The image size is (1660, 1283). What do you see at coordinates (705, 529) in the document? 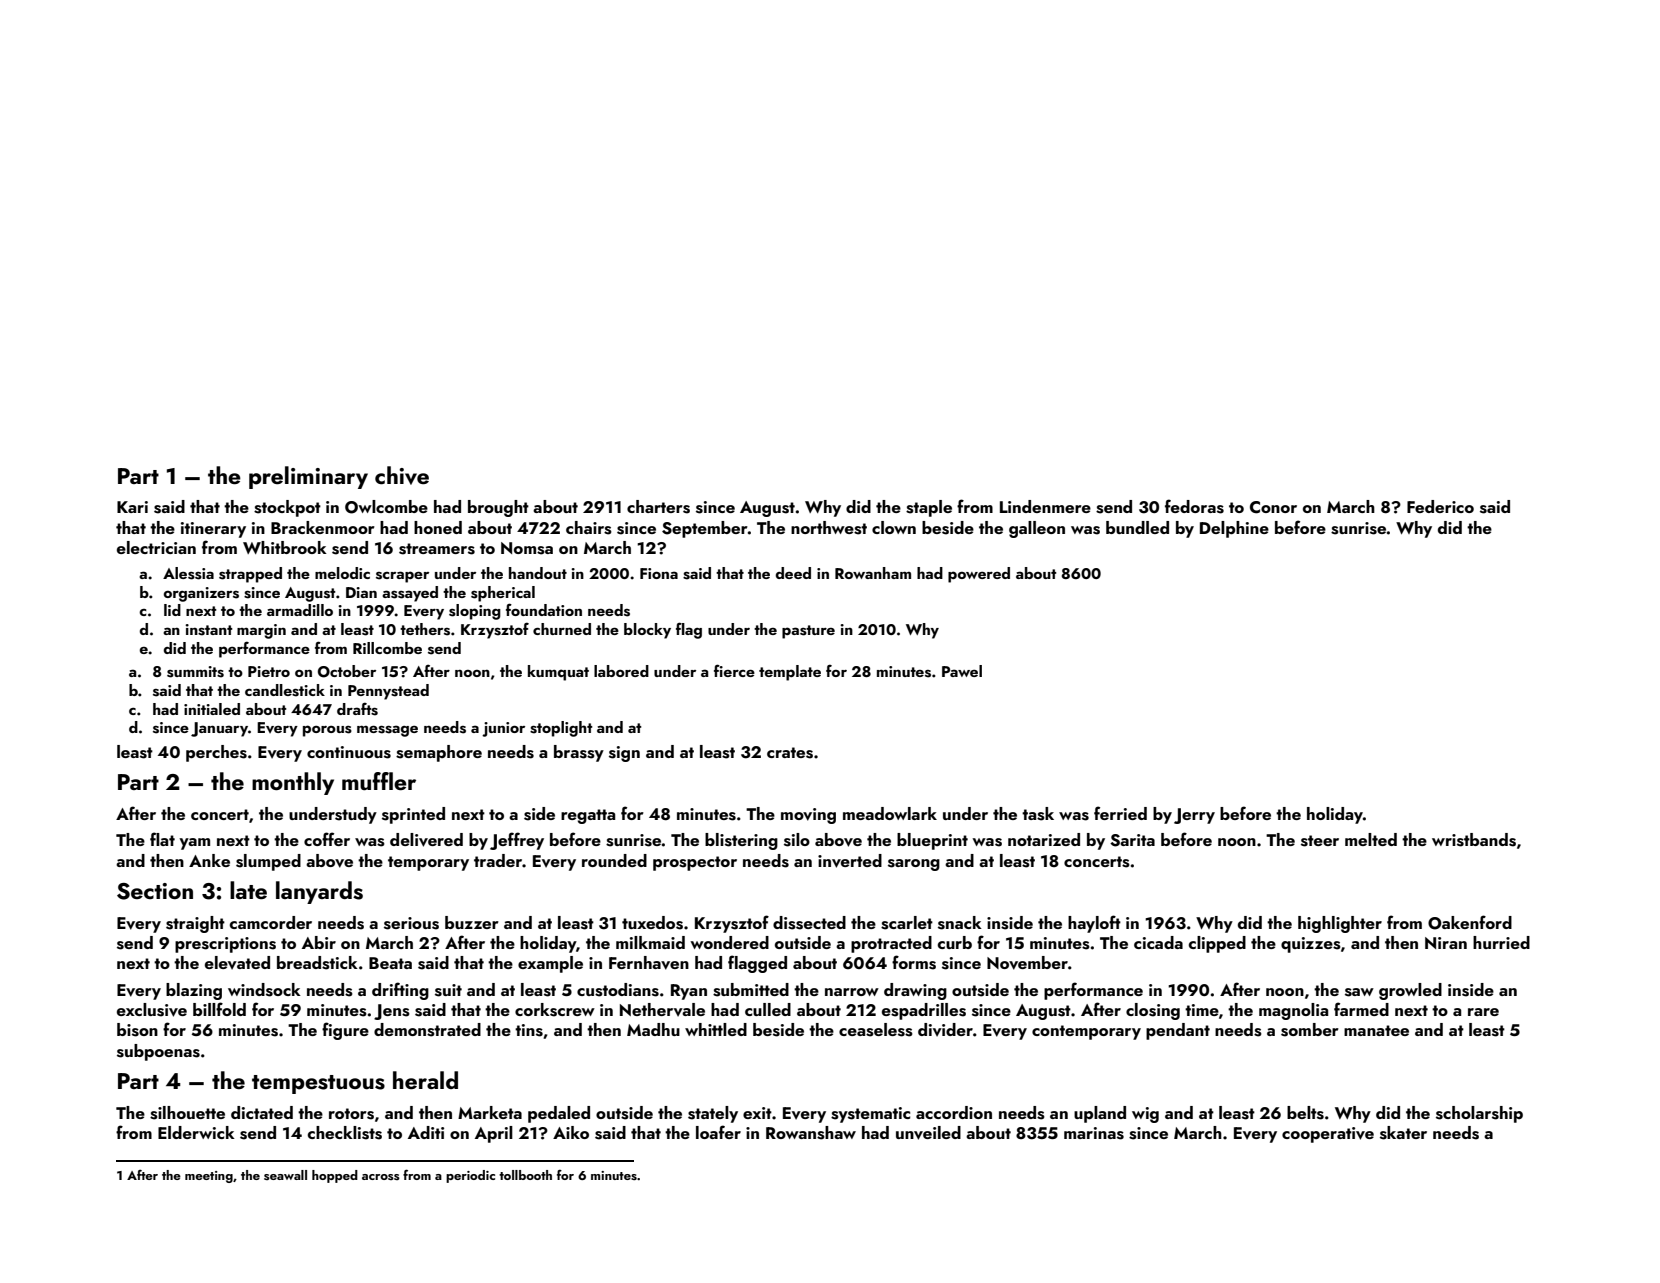
I see `September` at bounding box center [705, 529].
